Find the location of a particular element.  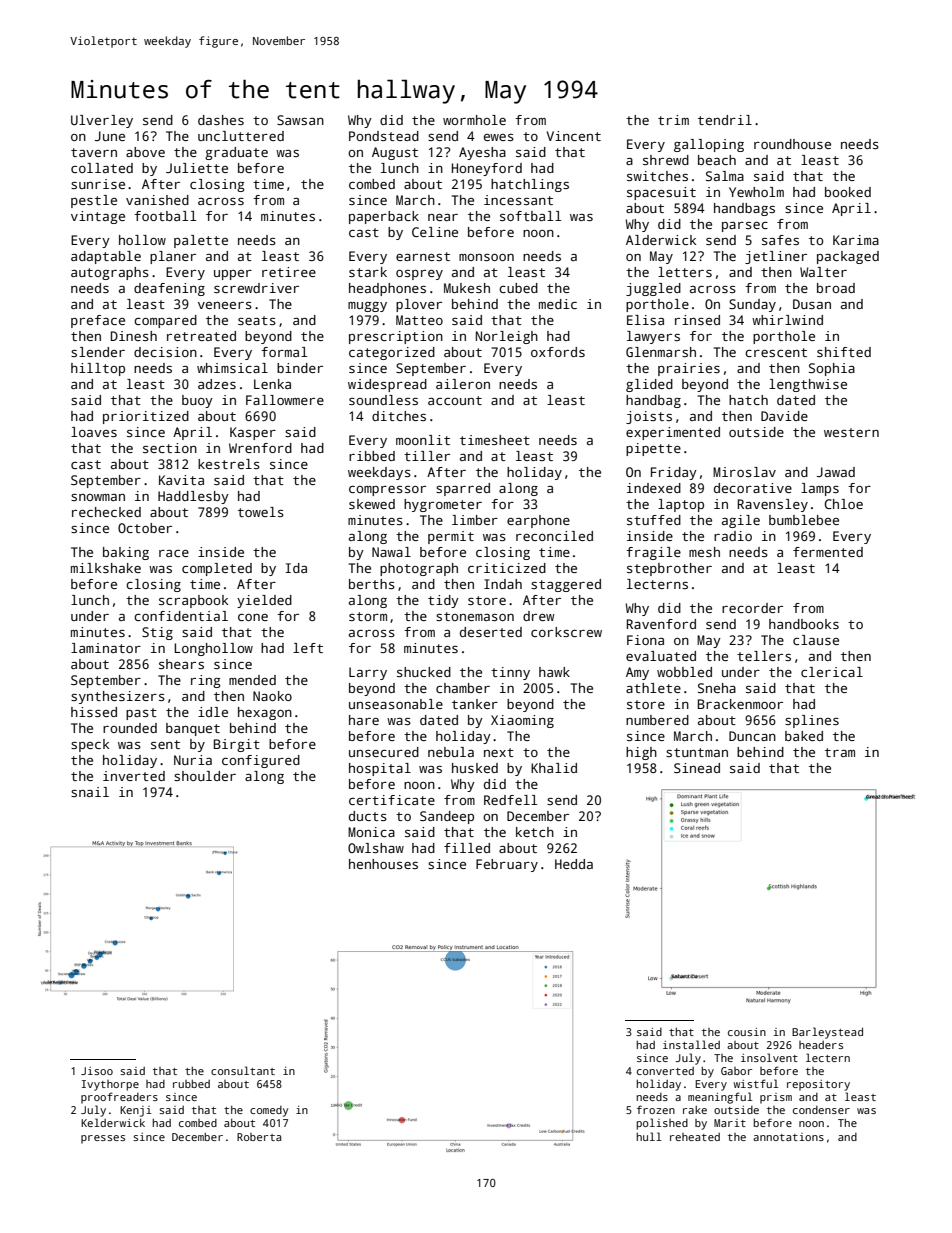

reheated is located at coordinates (695, 1137).
